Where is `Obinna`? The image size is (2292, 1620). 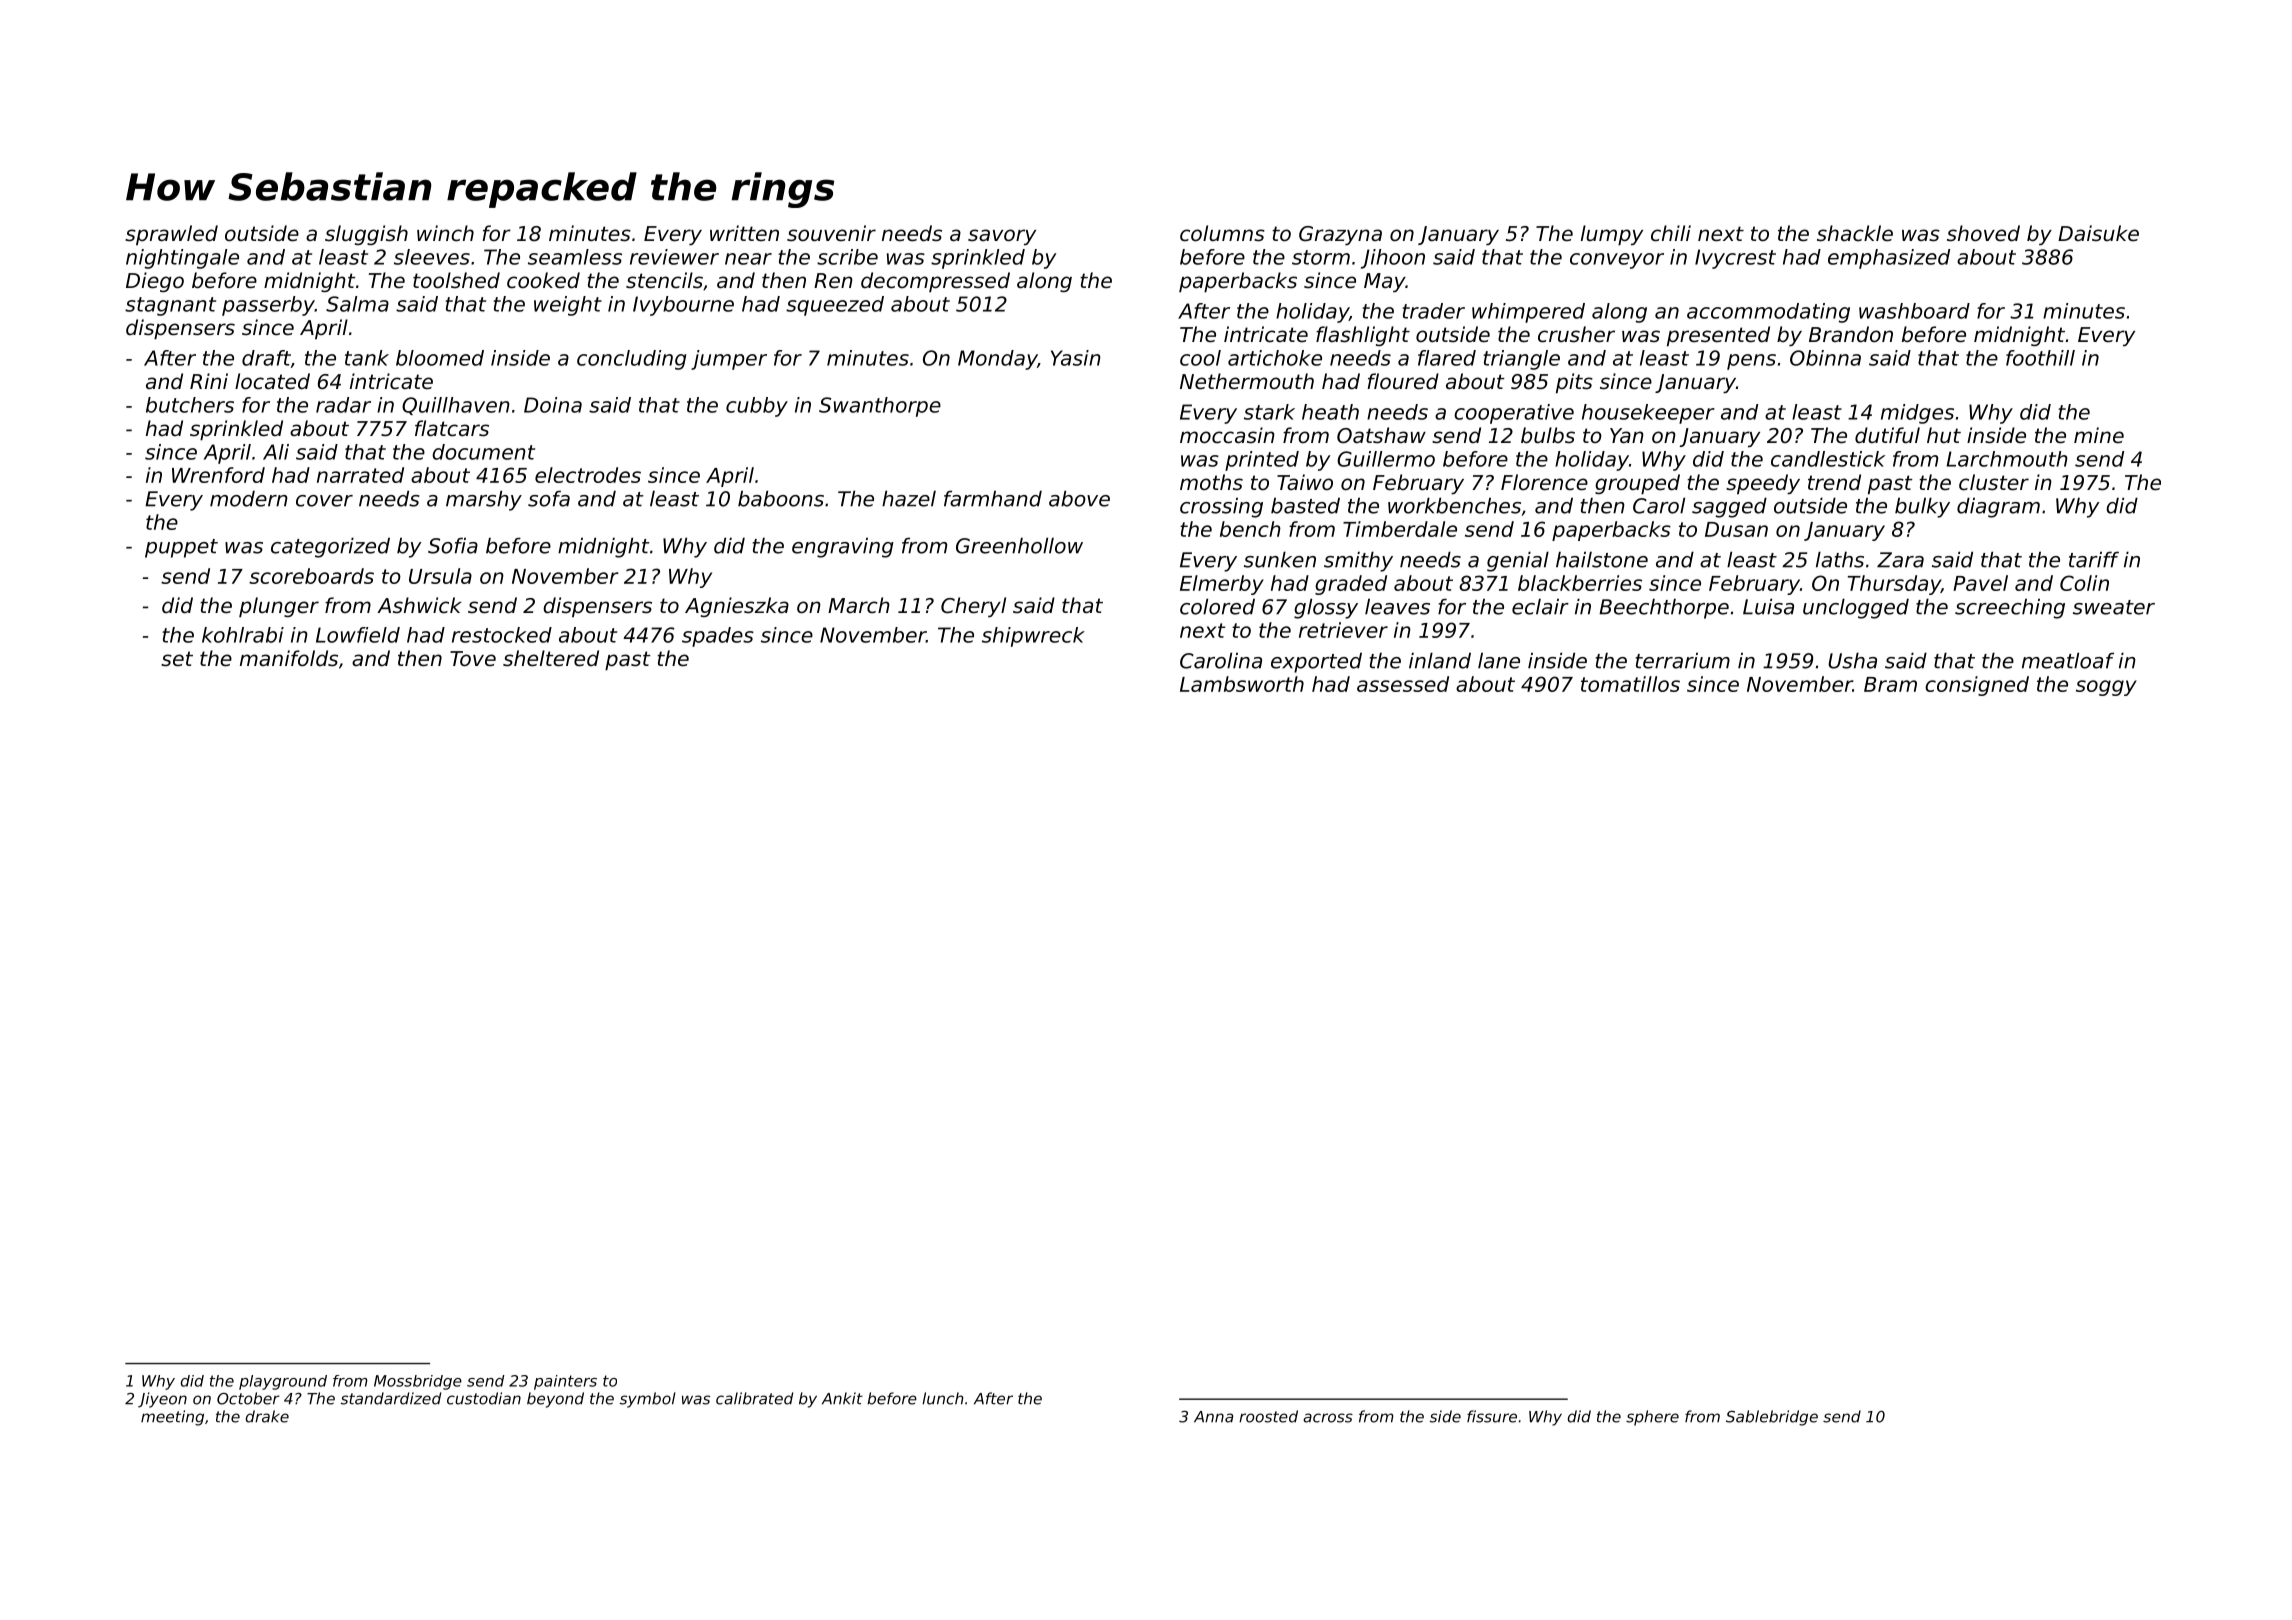 Obinna is located at coordinates (1825, 358).
